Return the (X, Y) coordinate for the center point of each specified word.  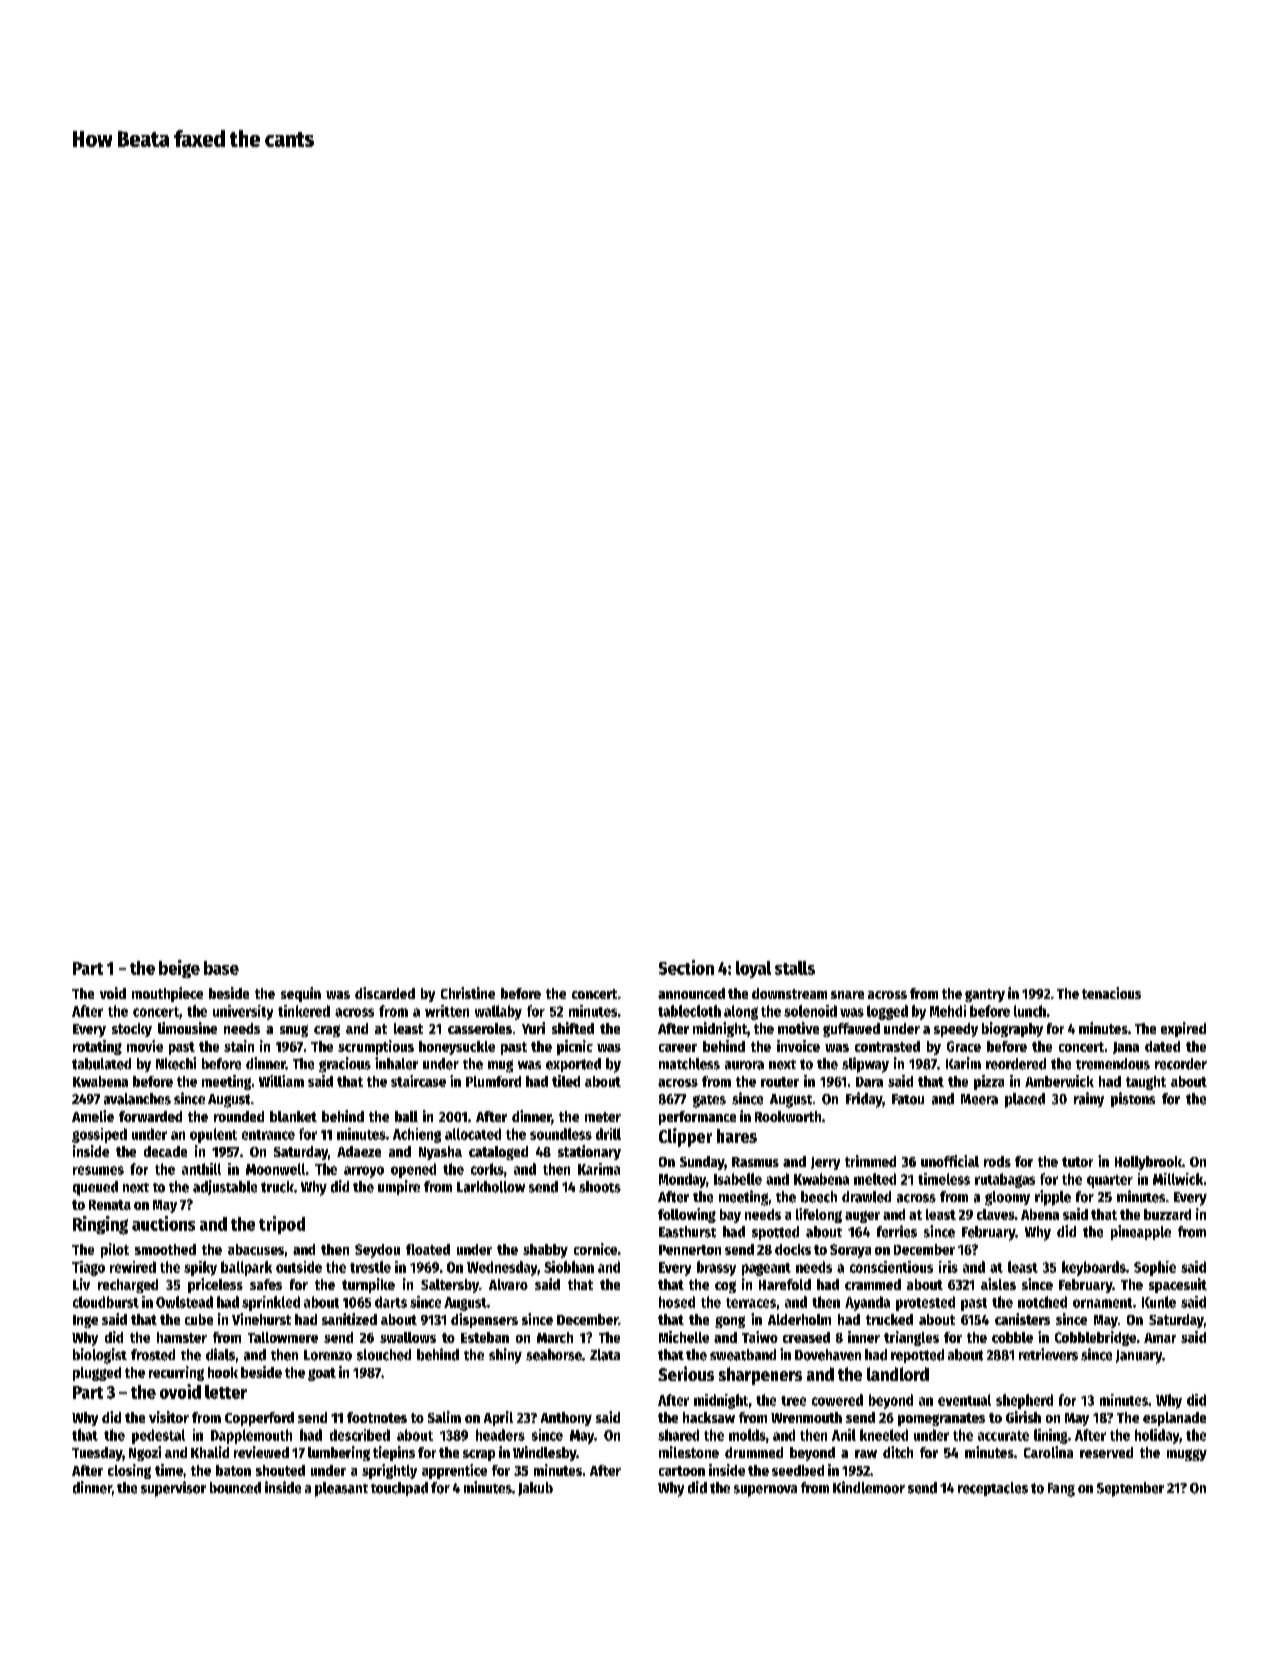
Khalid (210, 1452)
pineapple (1141, 1232)
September (1130, 1489)
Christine (468, 993)
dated (1162, 1046)
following (687, 1215)
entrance (268, 1135)
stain (239, 1046)
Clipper (685, 1137)
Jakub (535, 1489)
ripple (1053, 1198)
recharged (128, 1286)
